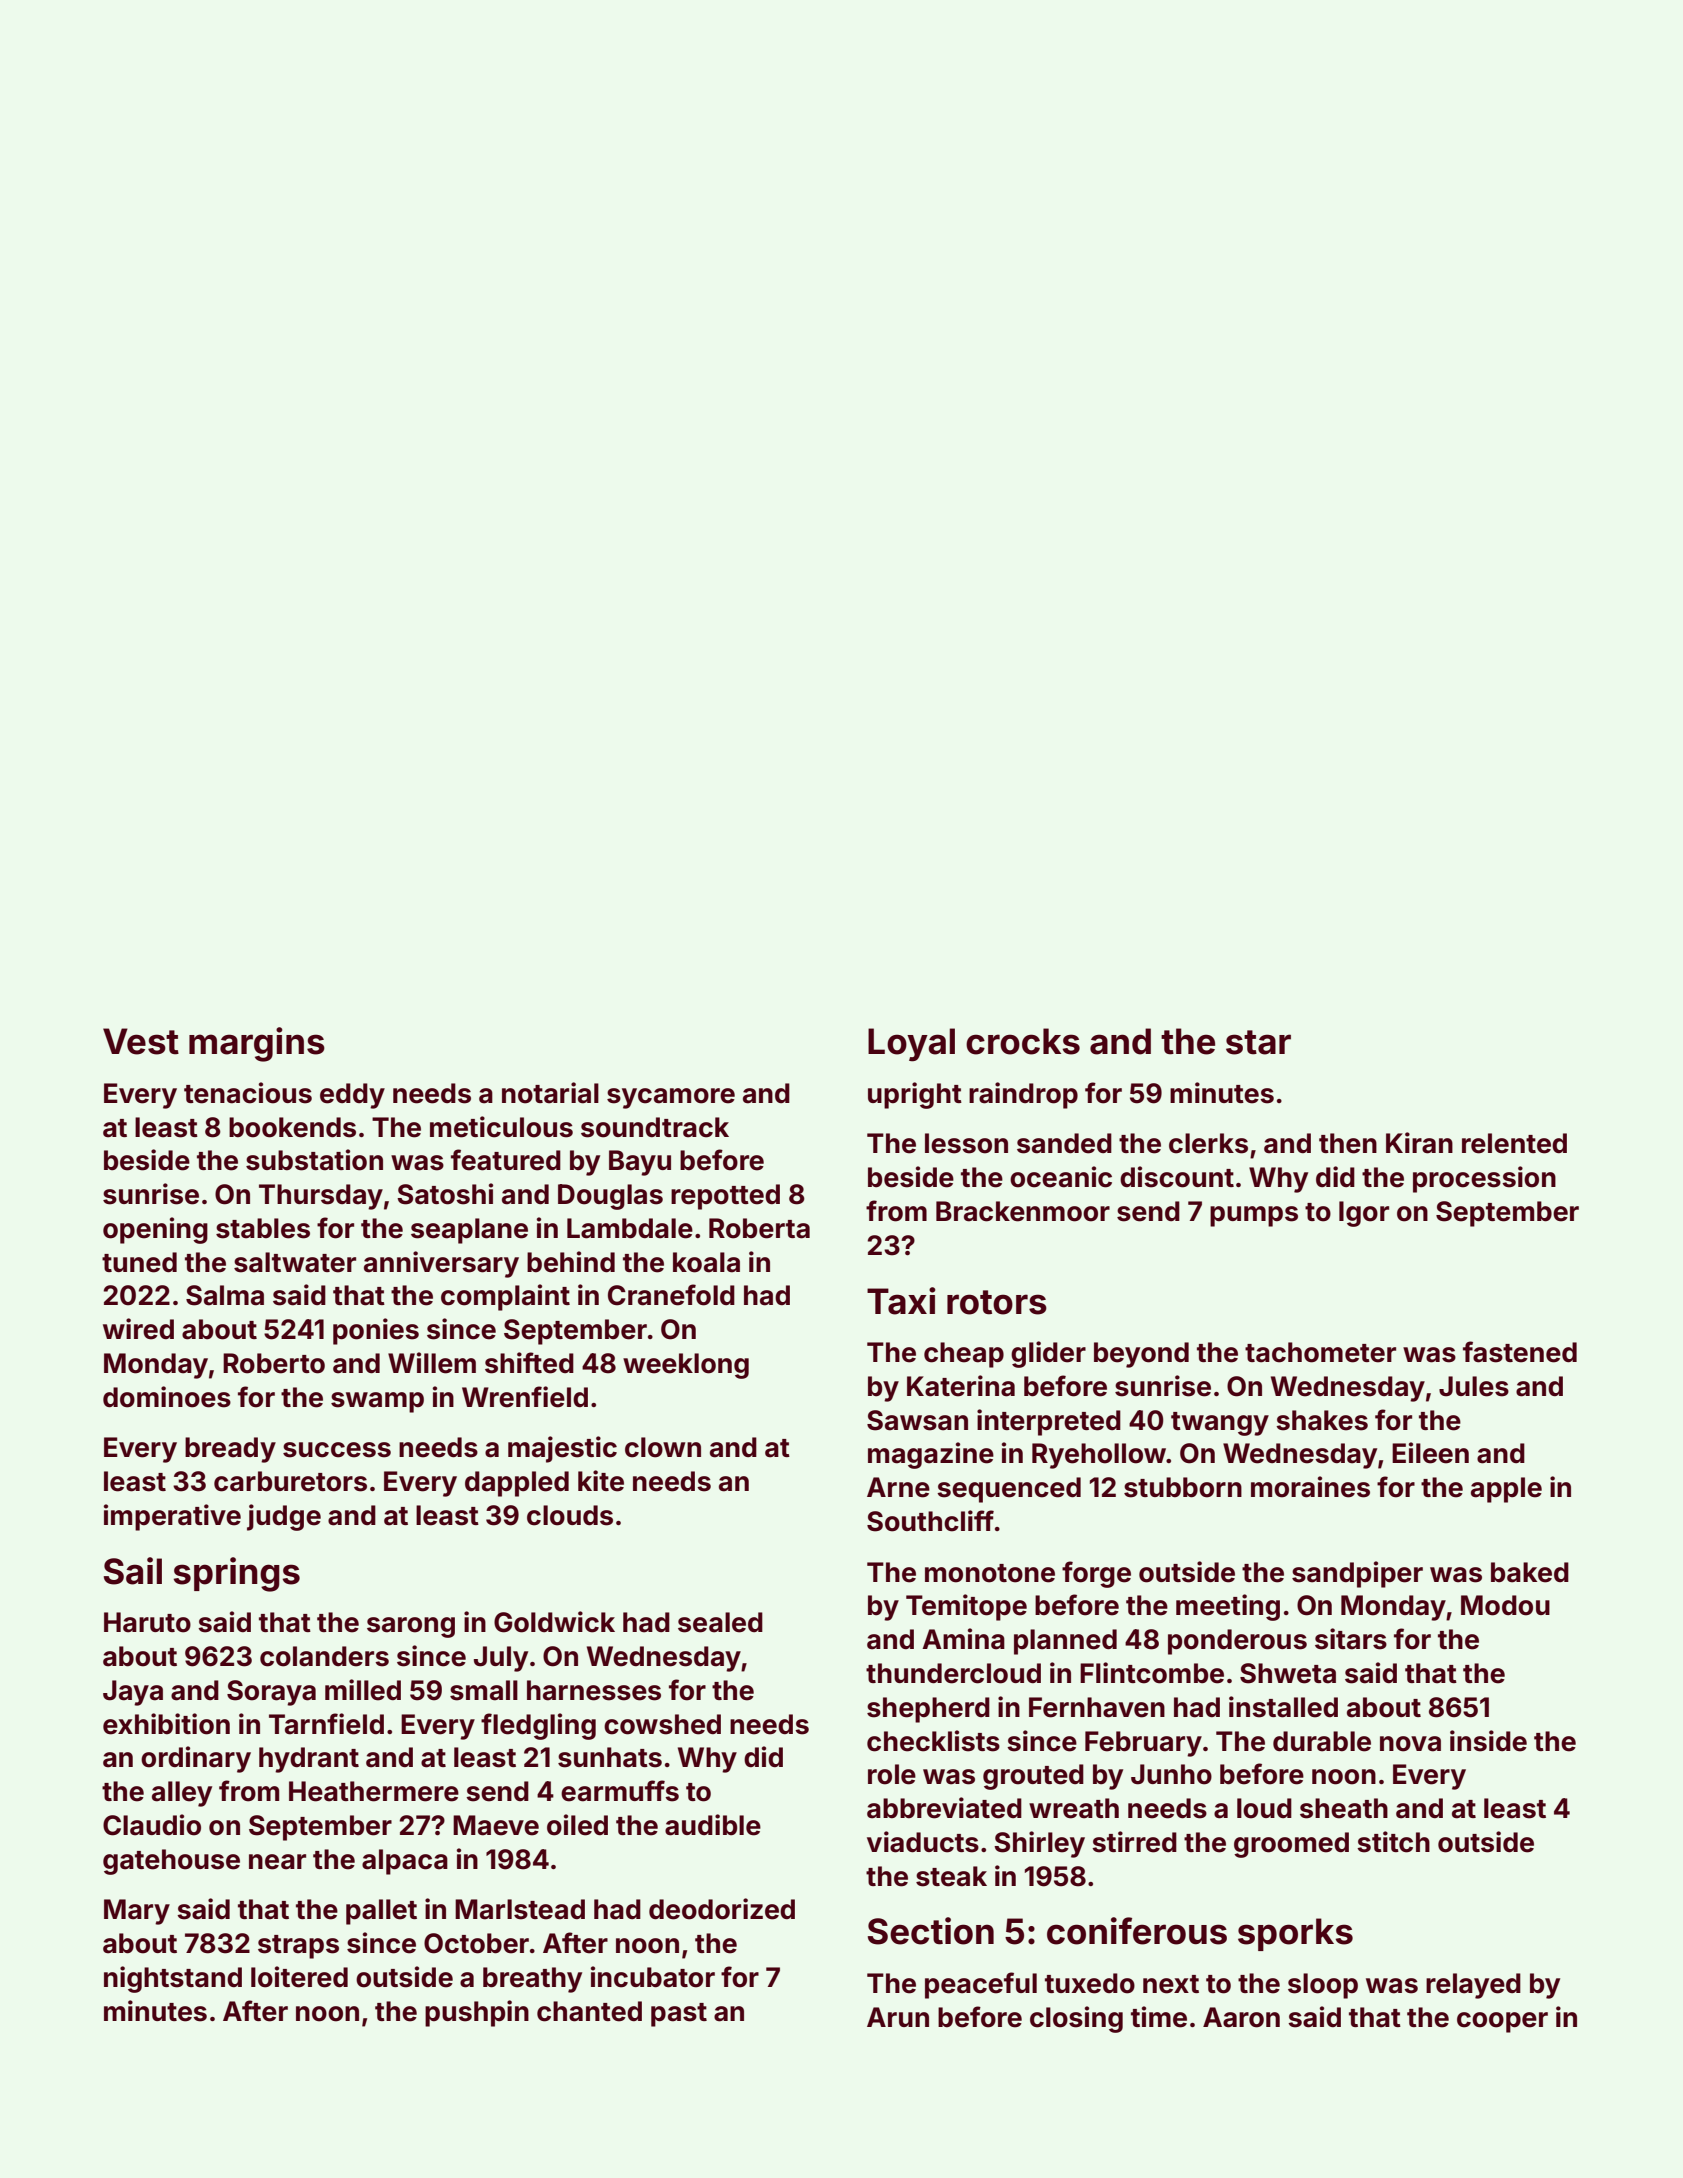 Image resolution: width=1683 pixels, height=2178 pixels. What do you see at coordinates (376, 1331) in the page?
I see `ponies` at bounding box center [376, 1331].
